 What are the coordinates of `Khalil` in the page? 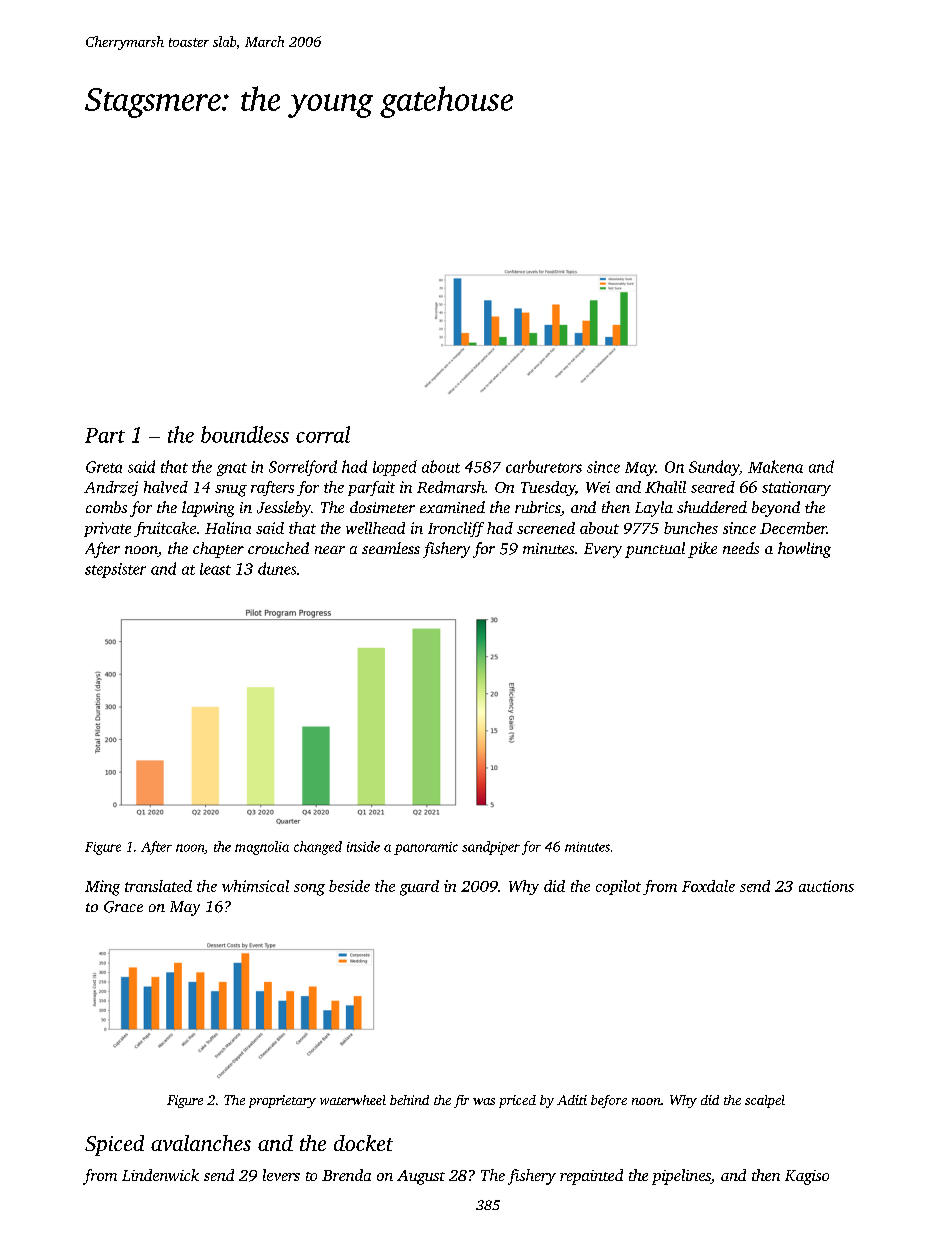 It's located at (665, 487).
